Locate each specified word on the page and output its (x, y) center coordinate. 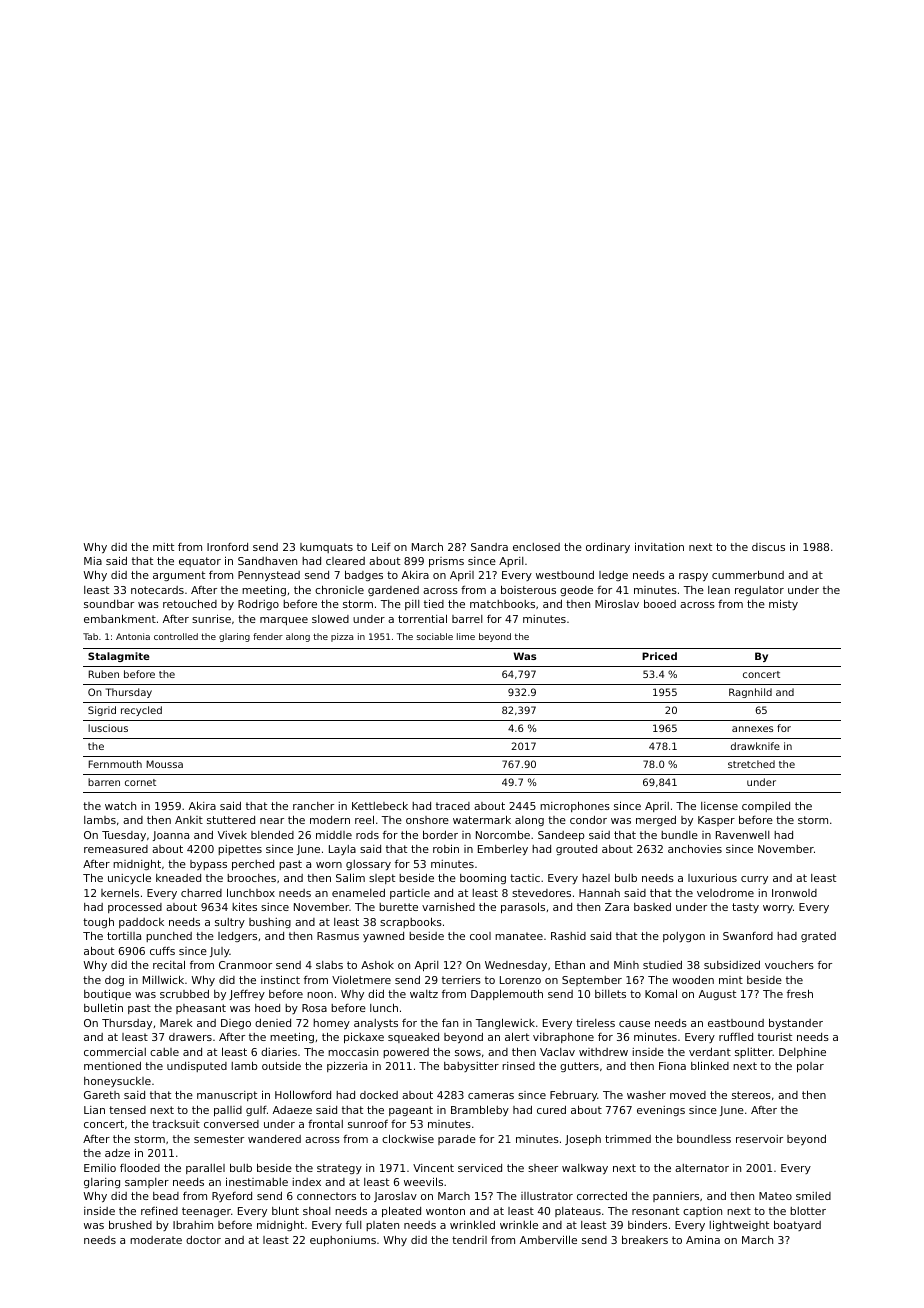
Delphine (802, 1053)
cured (551, 1110)
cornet (140, 782)
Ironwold (794, 893)
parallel (205, 1169)
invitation (659, 546)
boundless (704, 1139)
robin (446, 848)
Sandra (489, 547)
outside (281, 1066)
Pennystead (269, 576)
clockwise (408, 1138)
